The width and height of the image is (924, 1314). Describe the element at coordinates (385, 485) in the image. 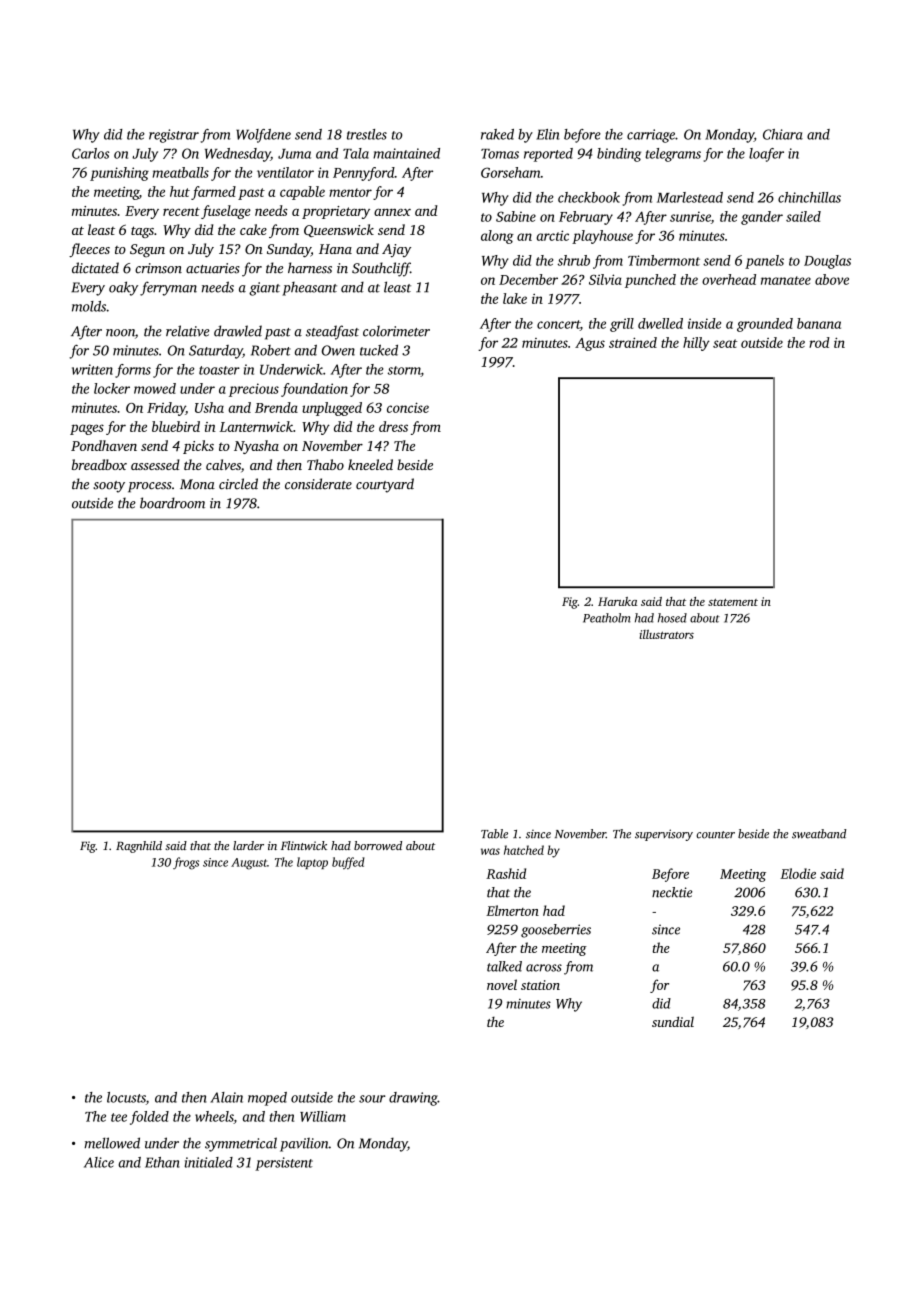

I see `courtyard` at that location.
